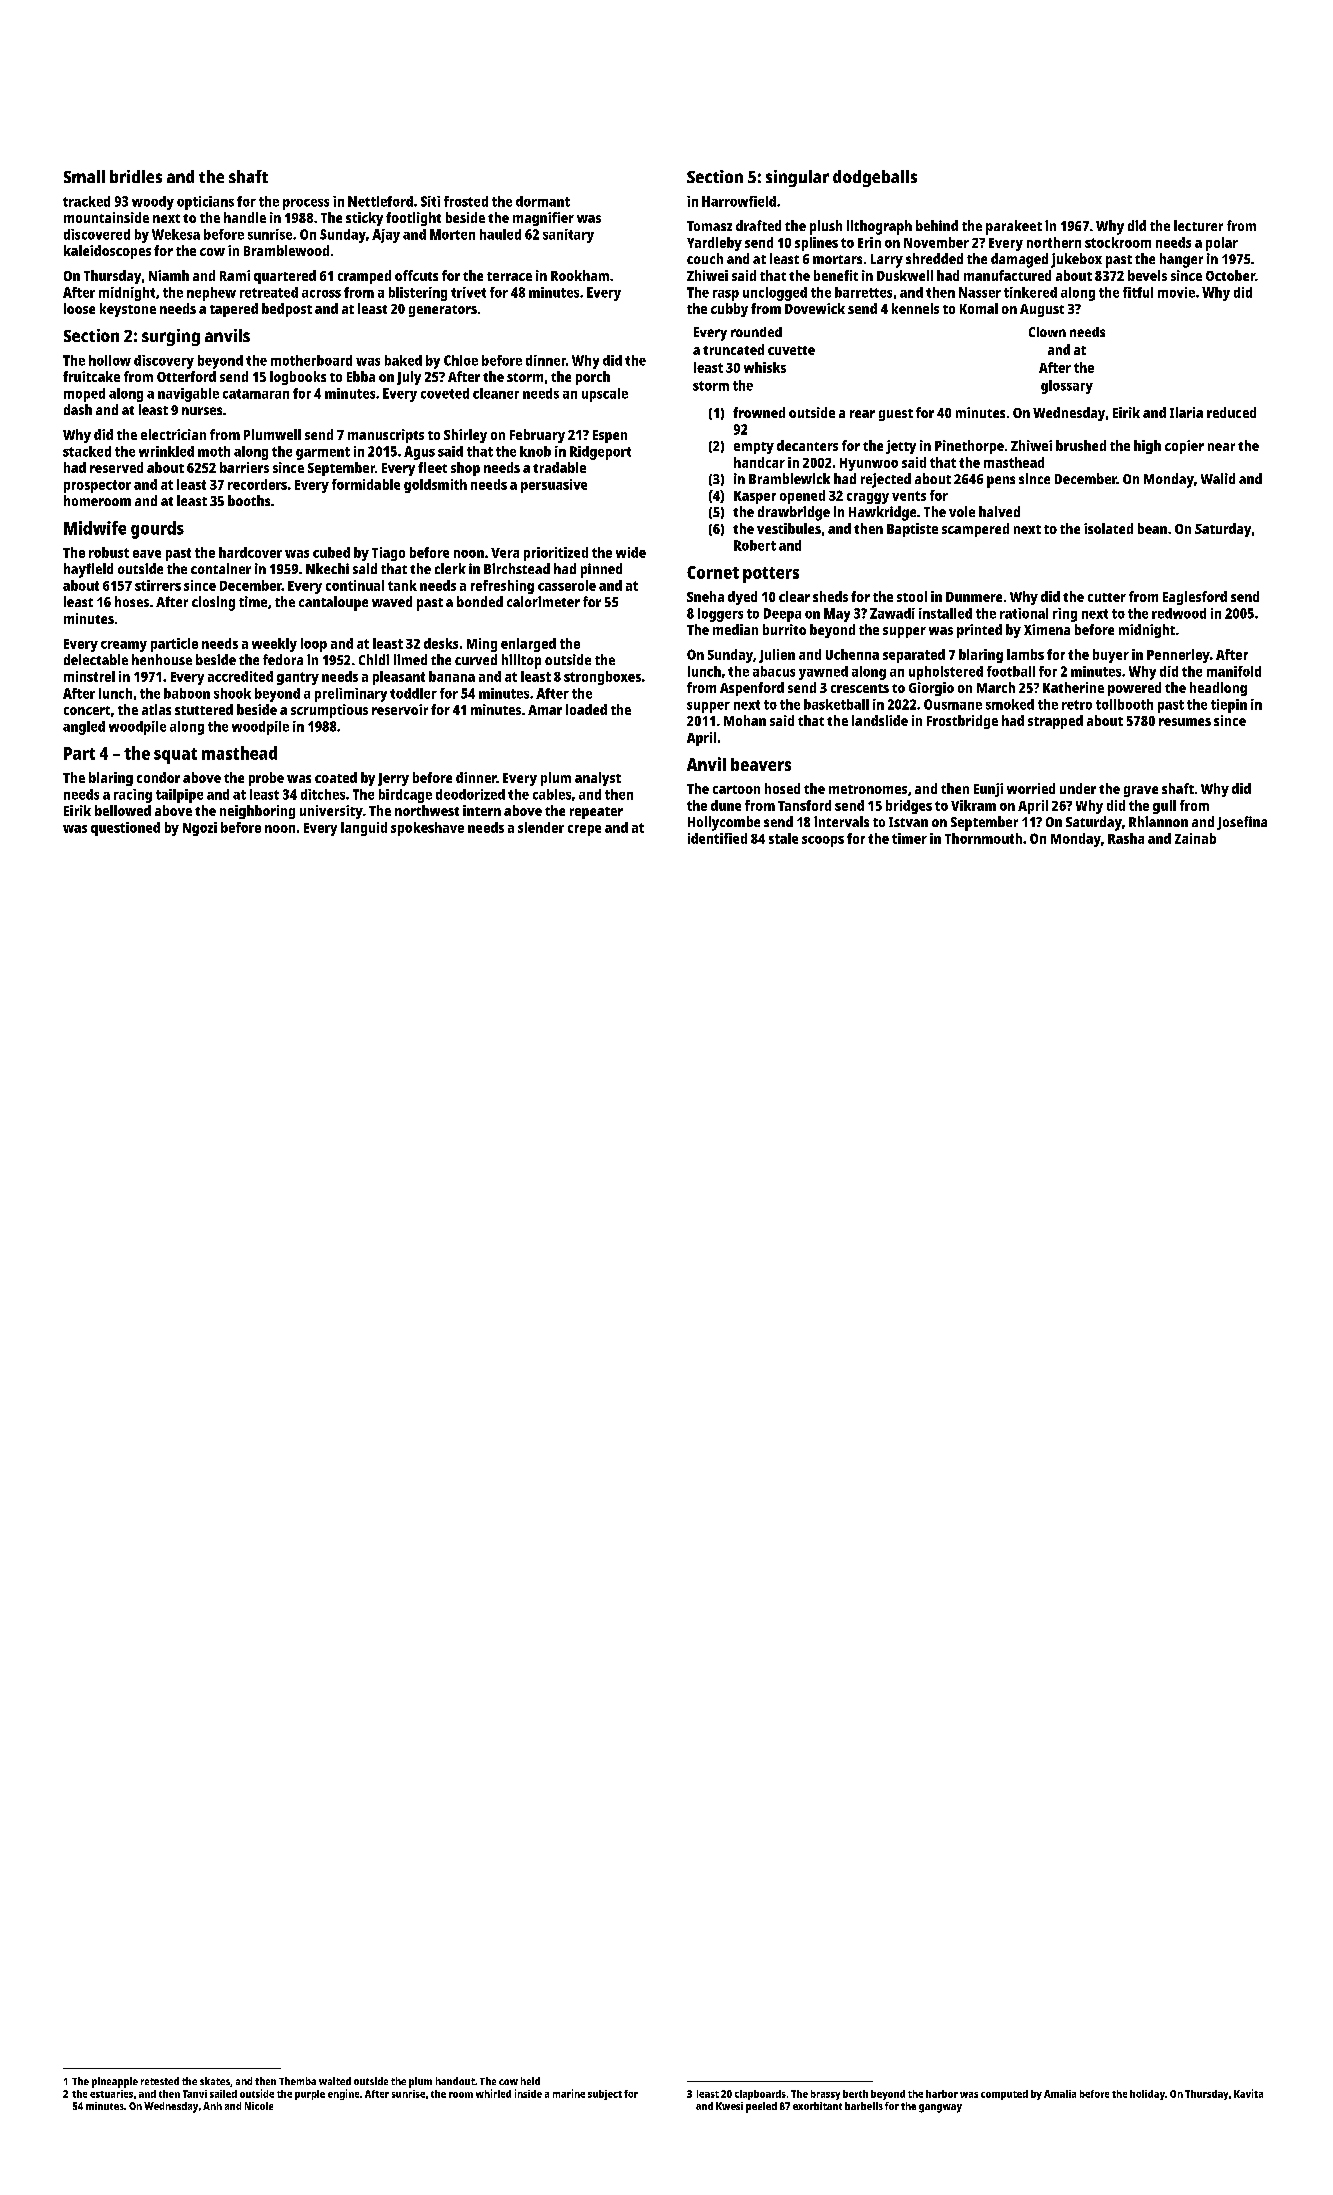 This document has width=1333, height=2195. I want to click on holiday, so click(1147, 2095).
